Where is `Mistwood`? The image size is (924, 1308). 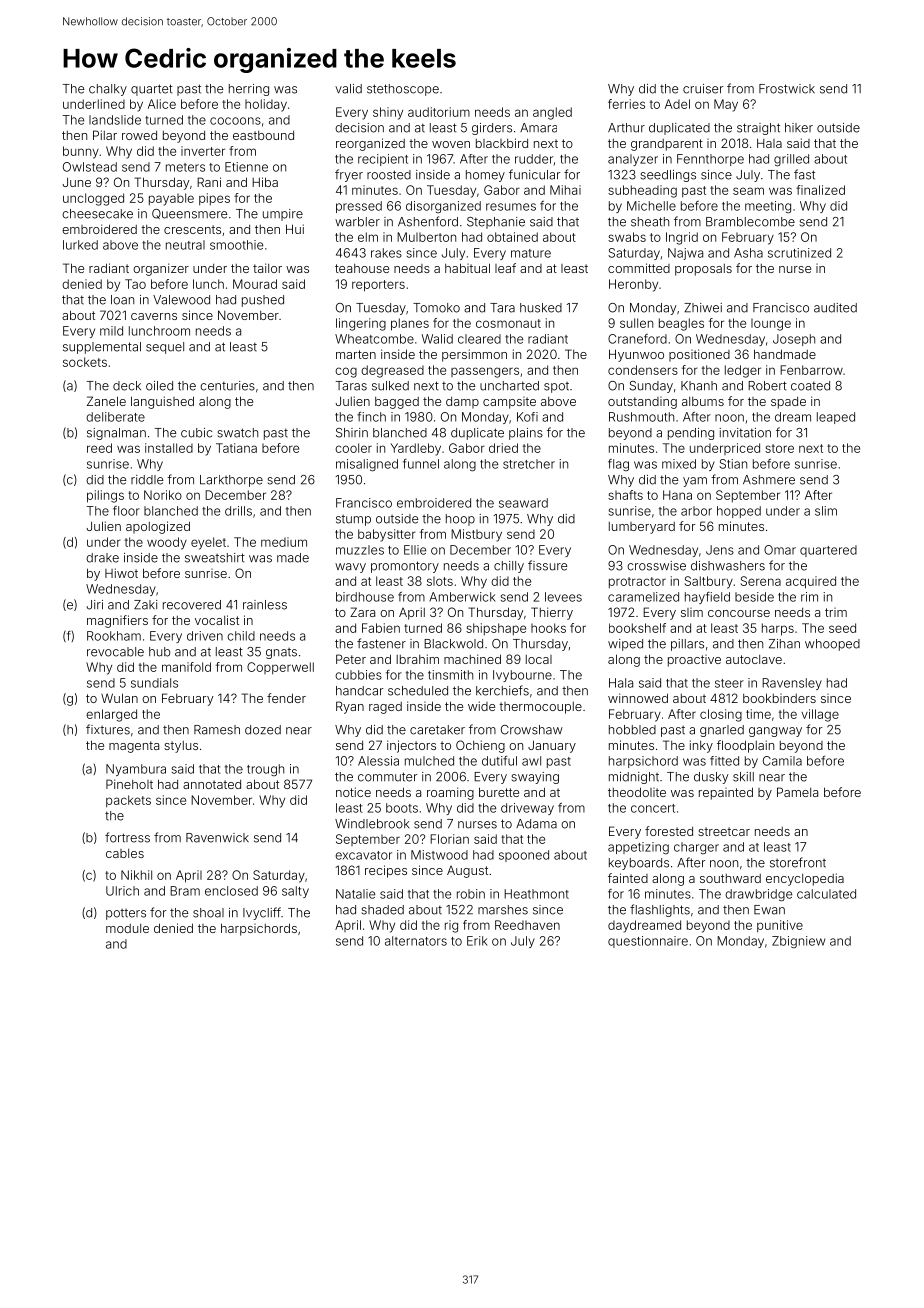
Mistwood is located at coordinates (439, 855).
